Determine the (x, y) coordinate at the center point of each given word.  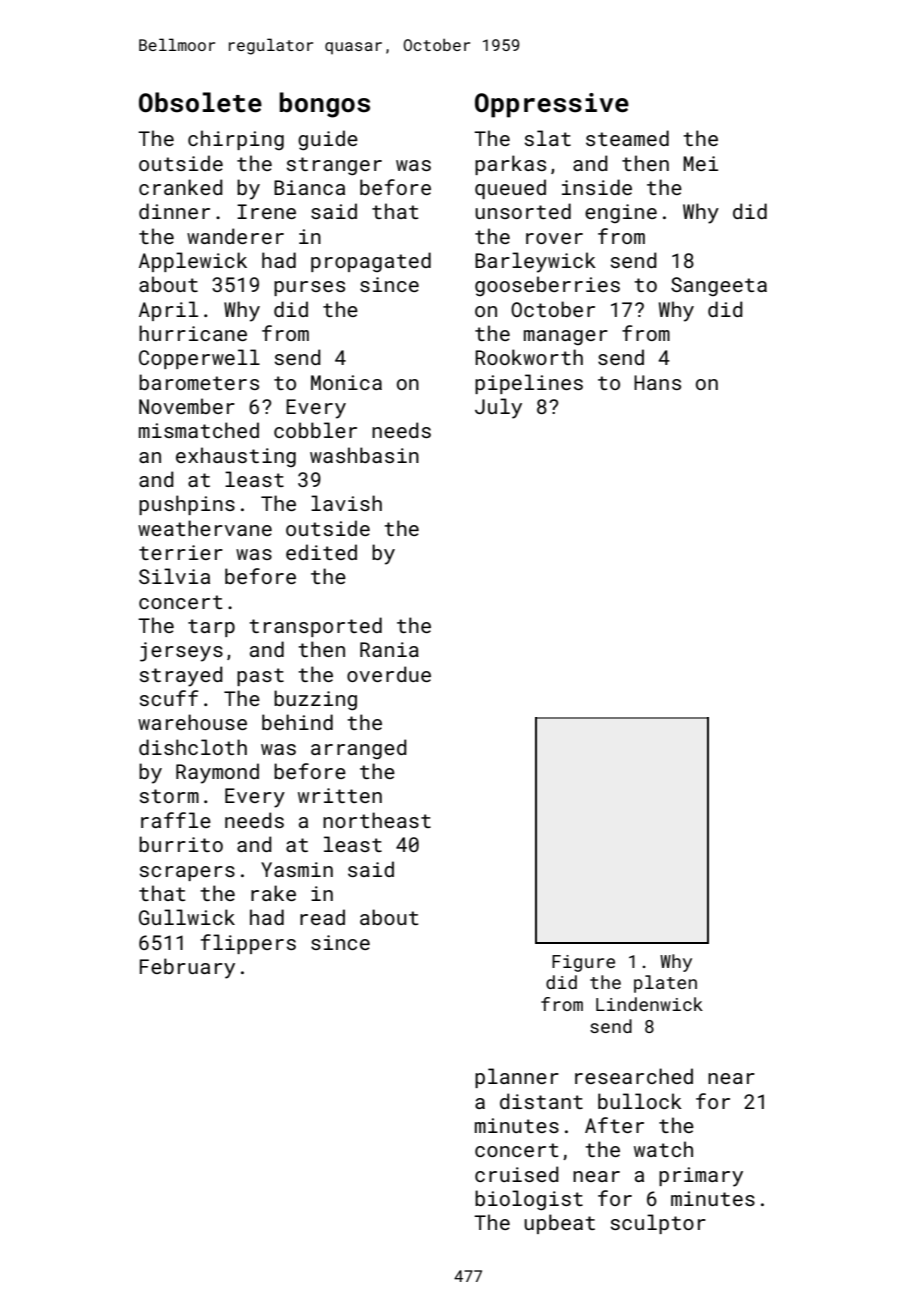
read (322, 917)
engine (621, 213)
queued (510, 189)
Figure (583, 963)
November (187, 406)
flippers (248, 944)
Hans (657, 382)
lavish (346, 503)
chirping (236, 140)
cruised (517, 1174)
